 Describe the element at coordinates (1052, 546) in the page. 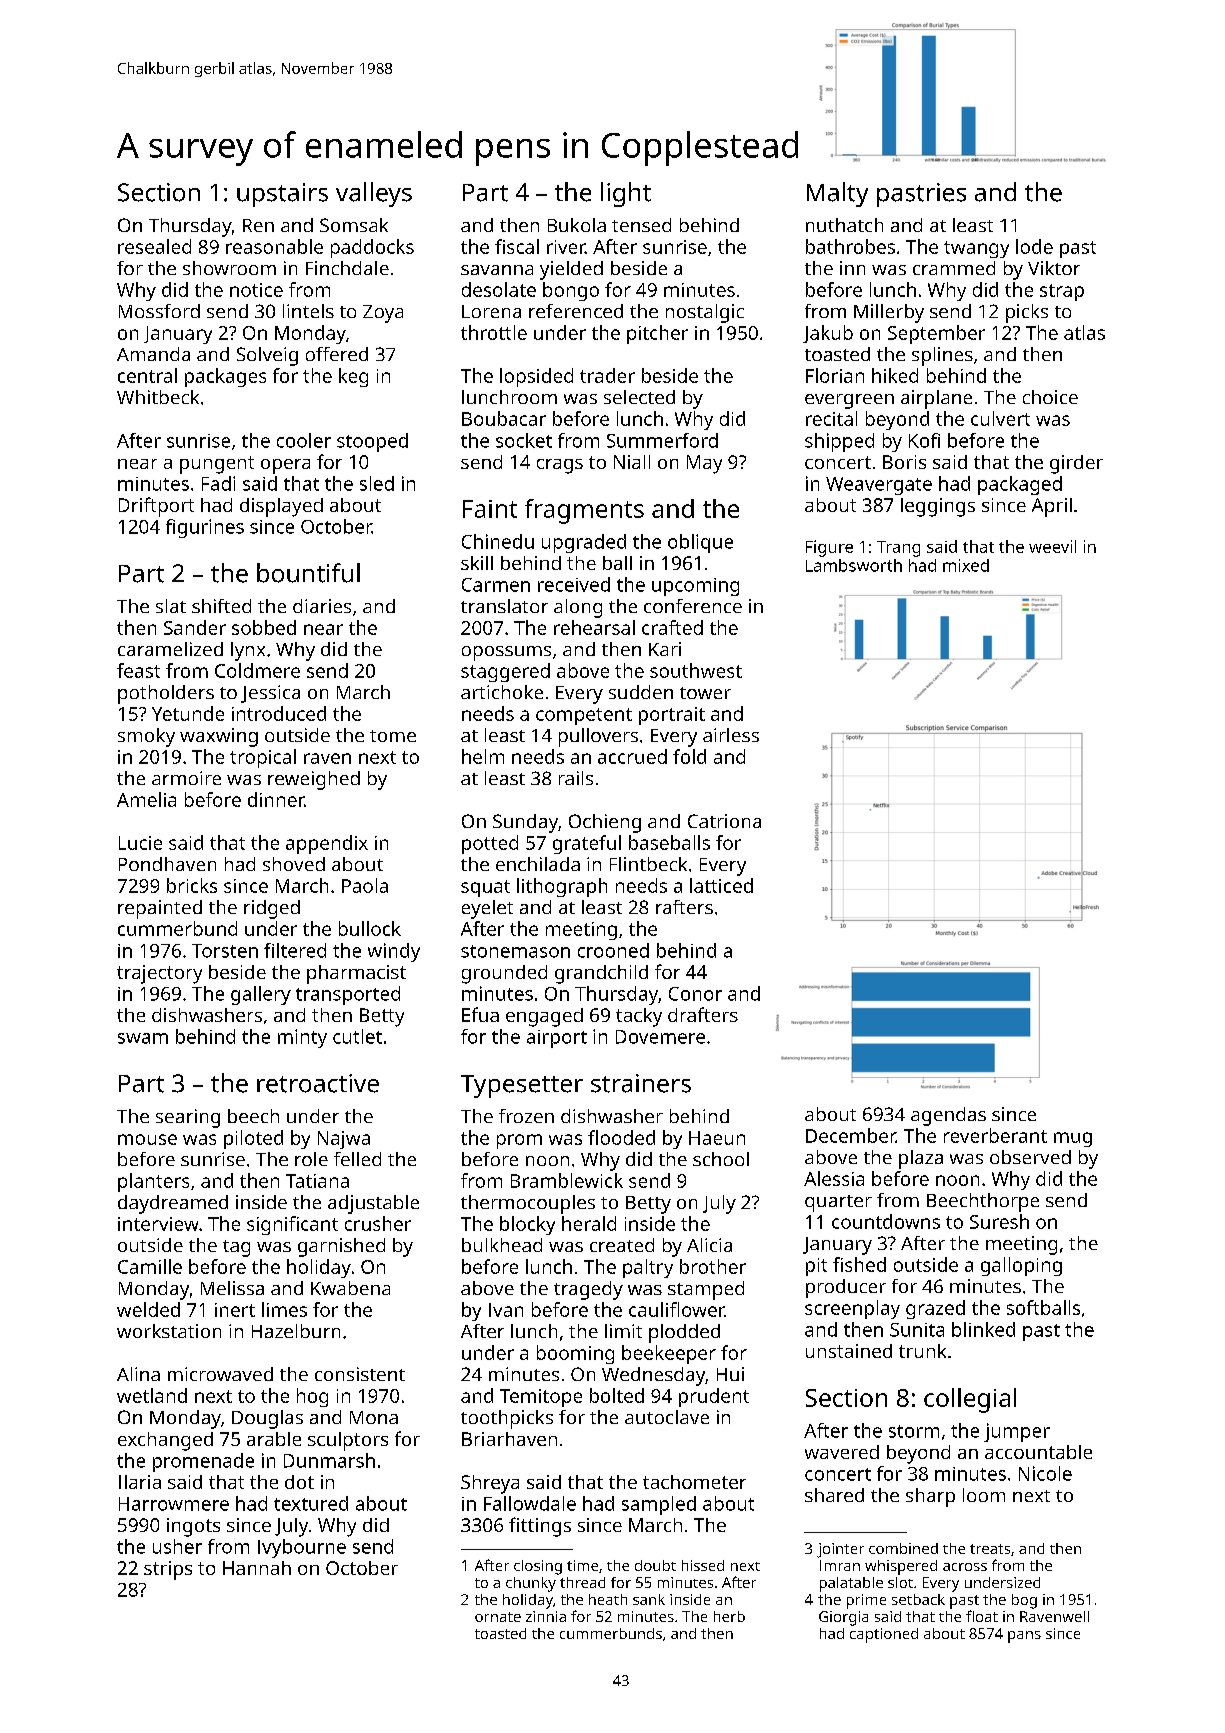

I see `weevil` at that location.
